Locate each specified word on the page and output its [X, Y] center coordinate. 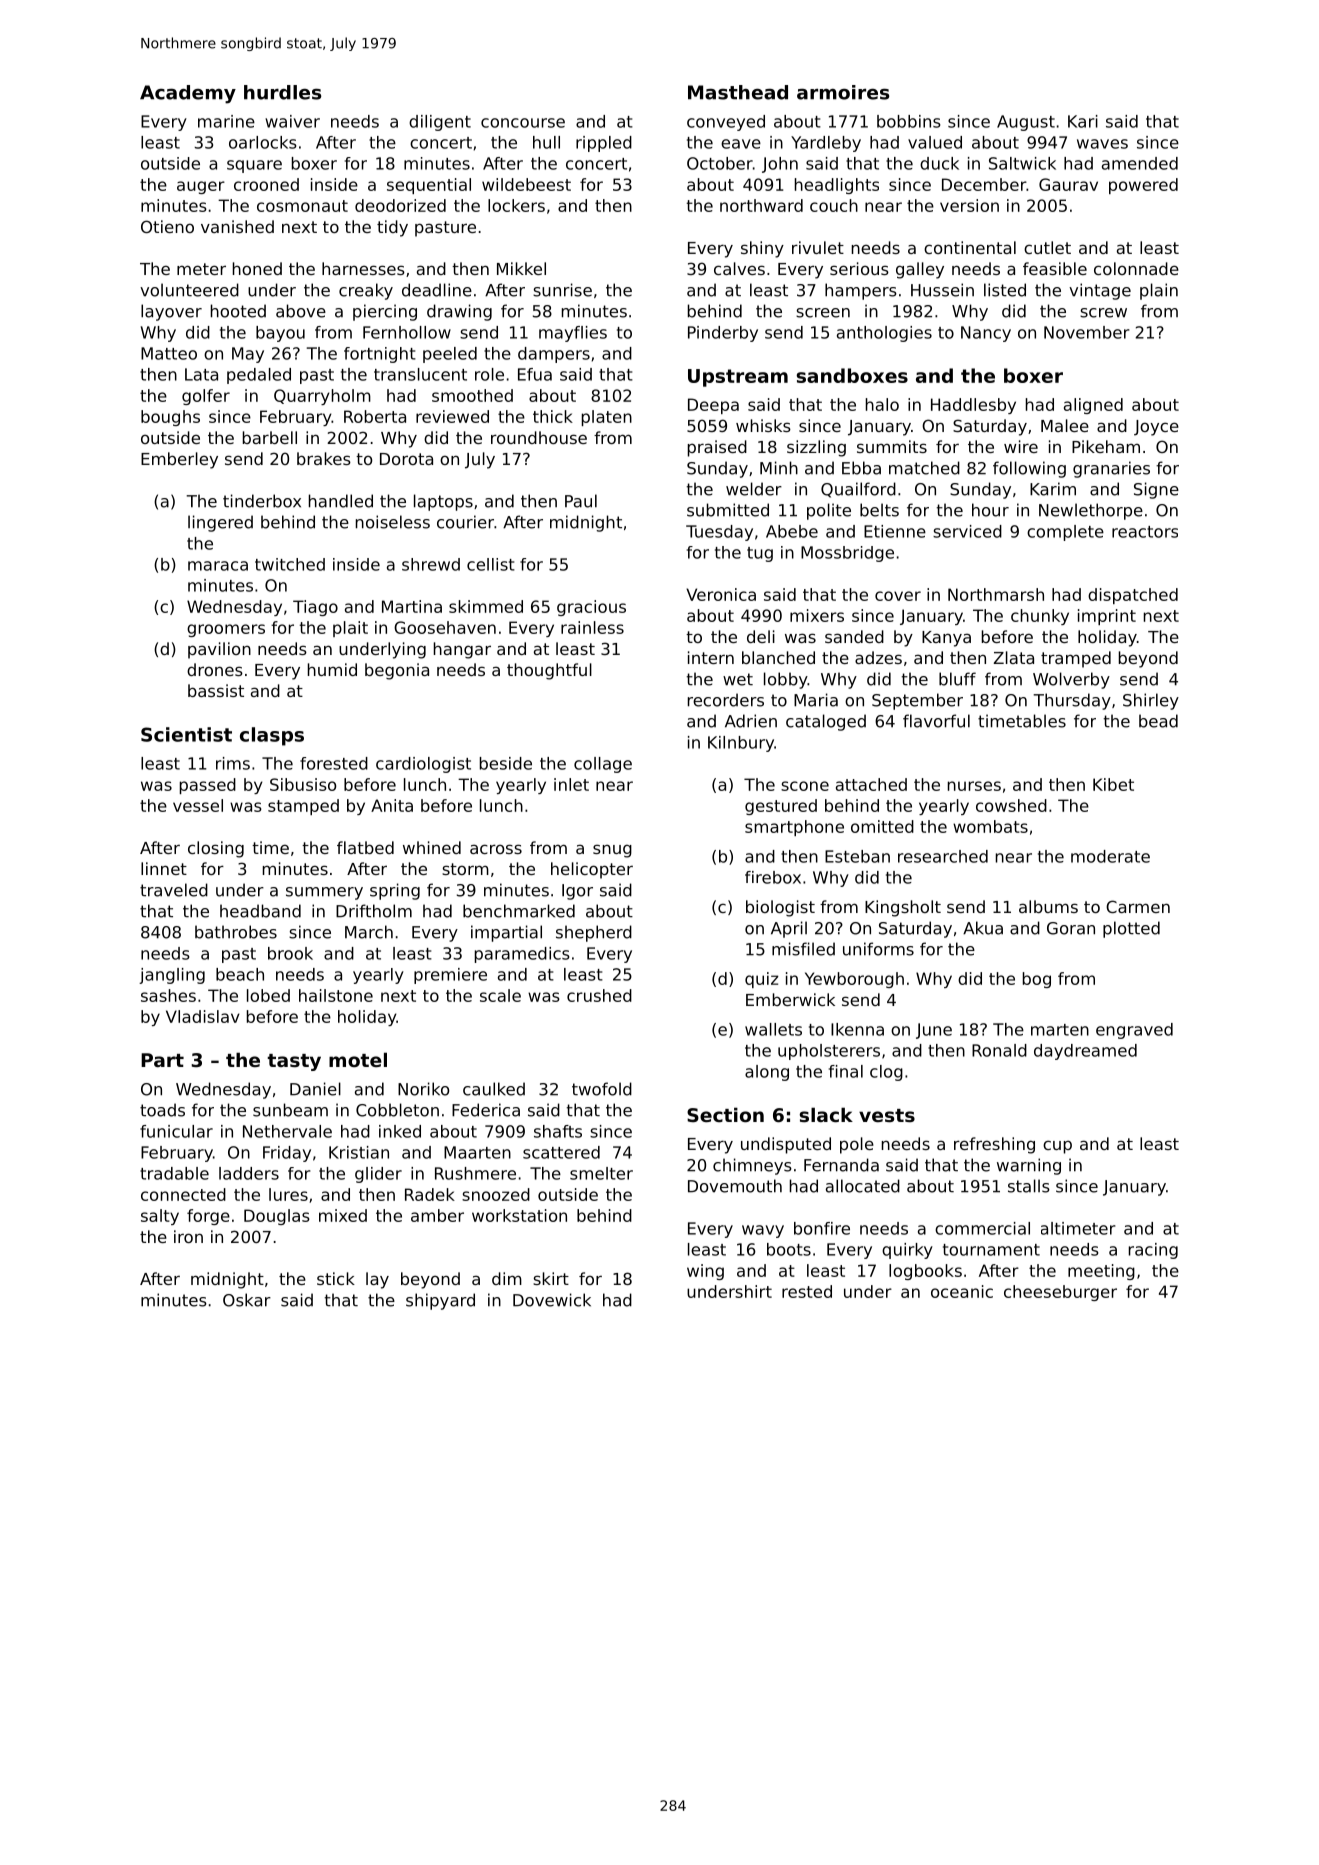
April [789, 929]
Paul [581, 501]
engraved [1134, 1031]
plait [350, 629]
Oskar [247, 1300]
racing [1153, 1251]
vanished [237, 226]
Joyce [1156, 428]
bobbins [909, 121]
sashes [168, 995]
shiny [762, 249]
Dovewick [552, 1300]
